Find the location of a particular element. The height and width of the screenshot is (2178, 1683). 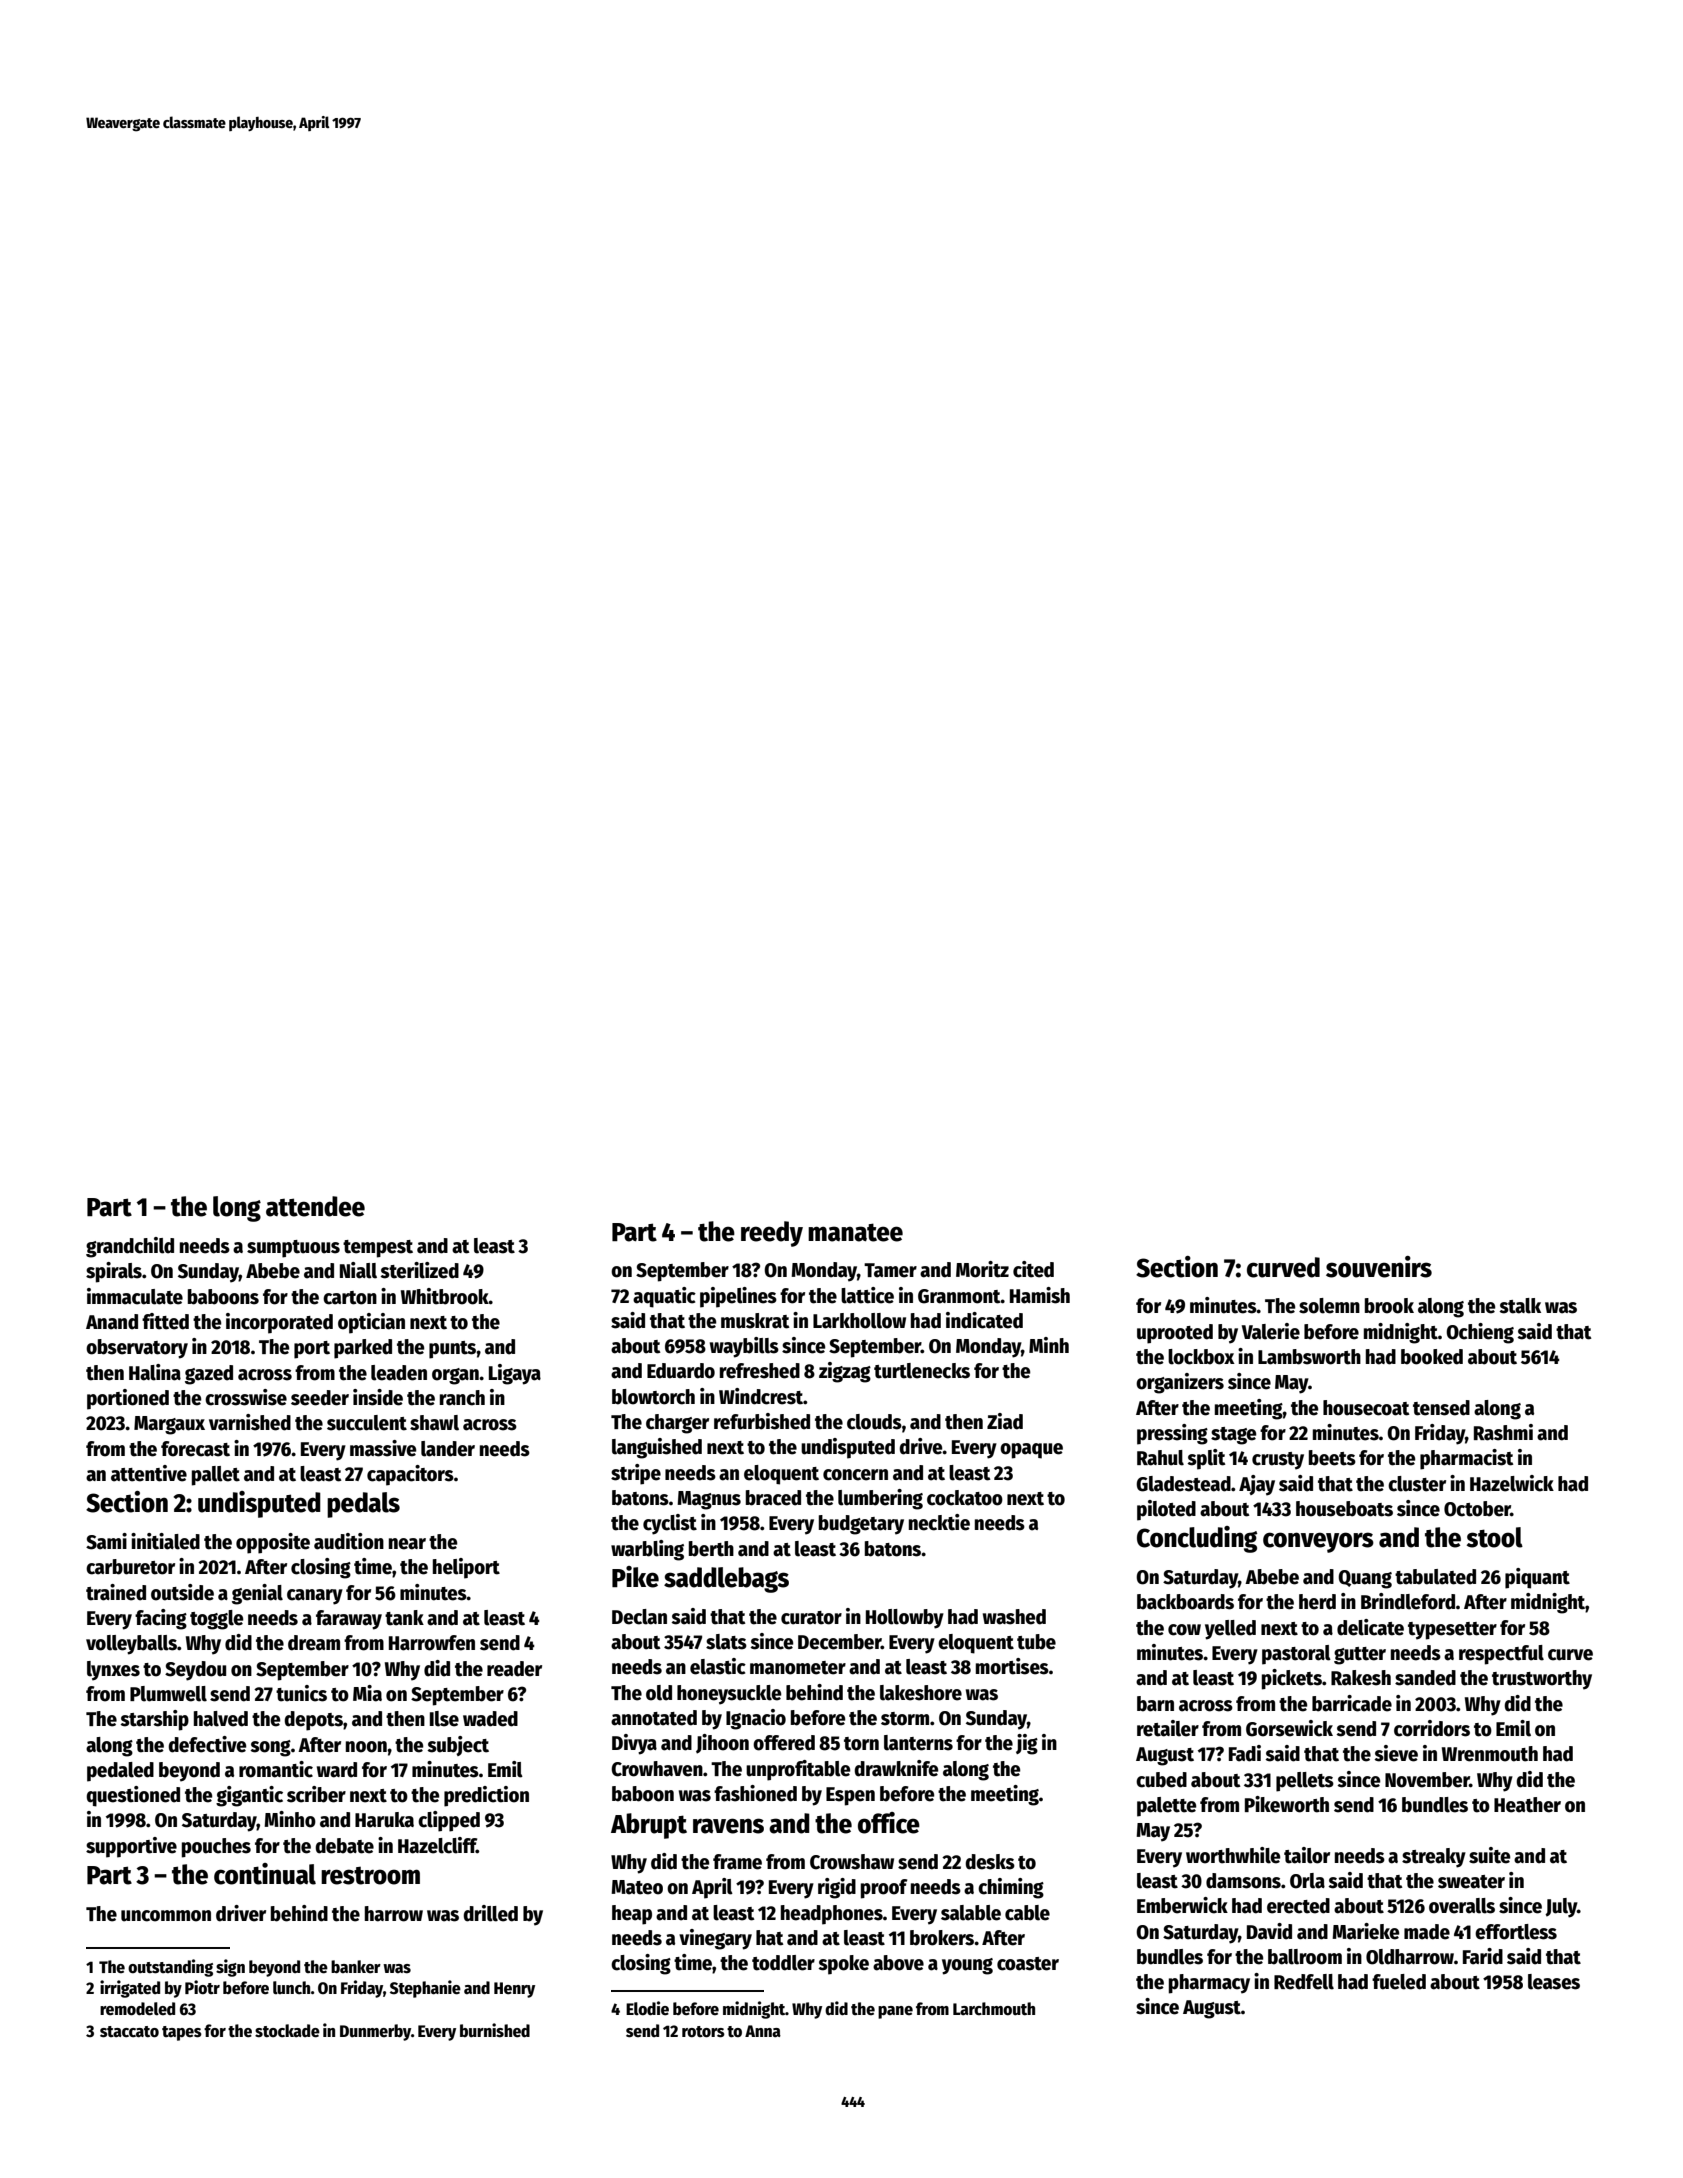

Dunmerby is located at coordinates (375, 2032).
